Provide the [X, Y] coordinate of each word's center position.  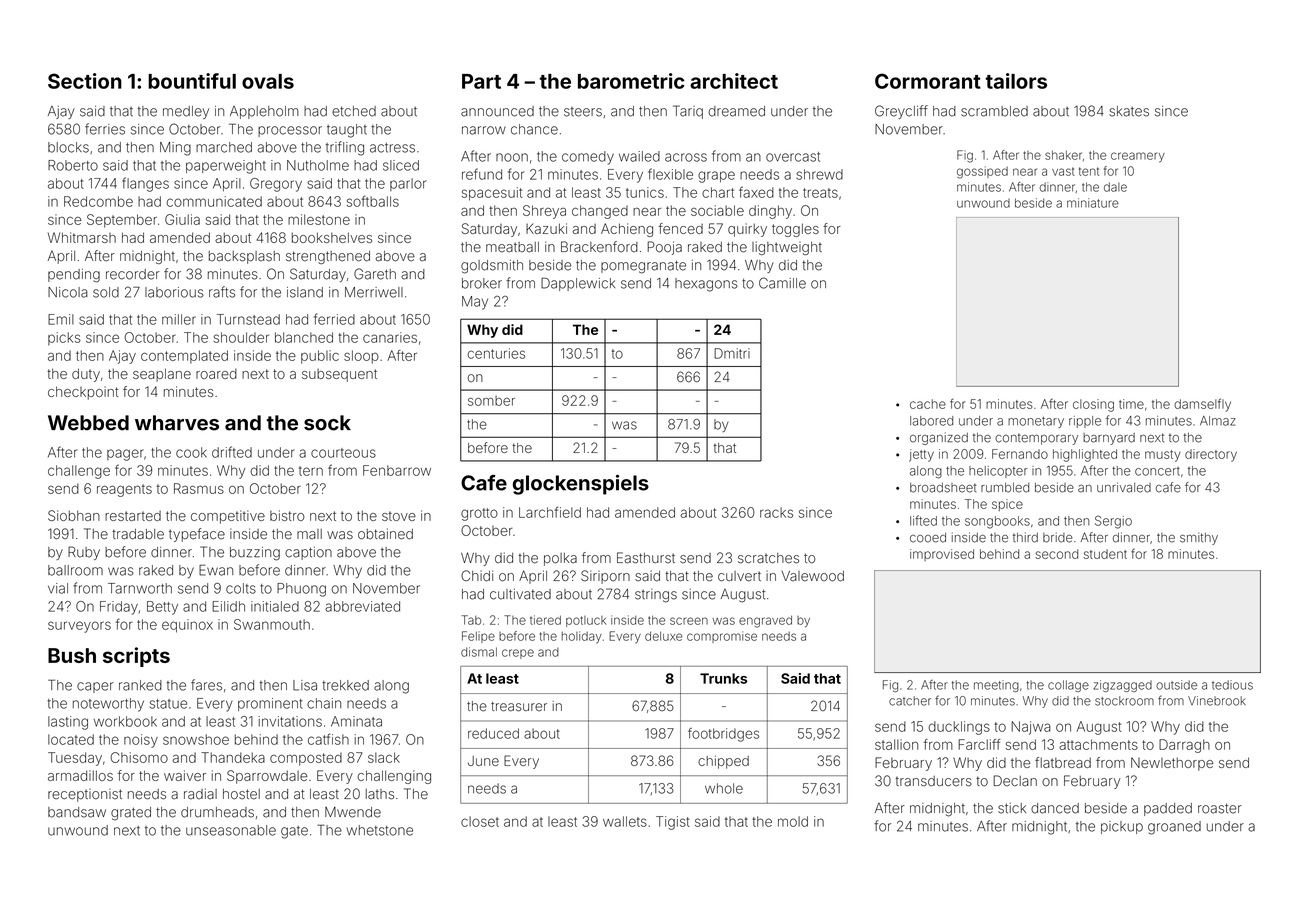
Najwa [1031, 728]
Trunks [723, 678]
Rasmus [199, 488]
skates [1129, 111]
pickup [1122, 827]
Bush [72, 655]
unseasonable [231, 830]
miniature [1093, 203]
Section [85, 81]
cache [928, 404]
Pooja [665, 248]
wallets [625, 821]
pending [74, 276]
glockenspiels [581, 484]
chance [534, 129]
